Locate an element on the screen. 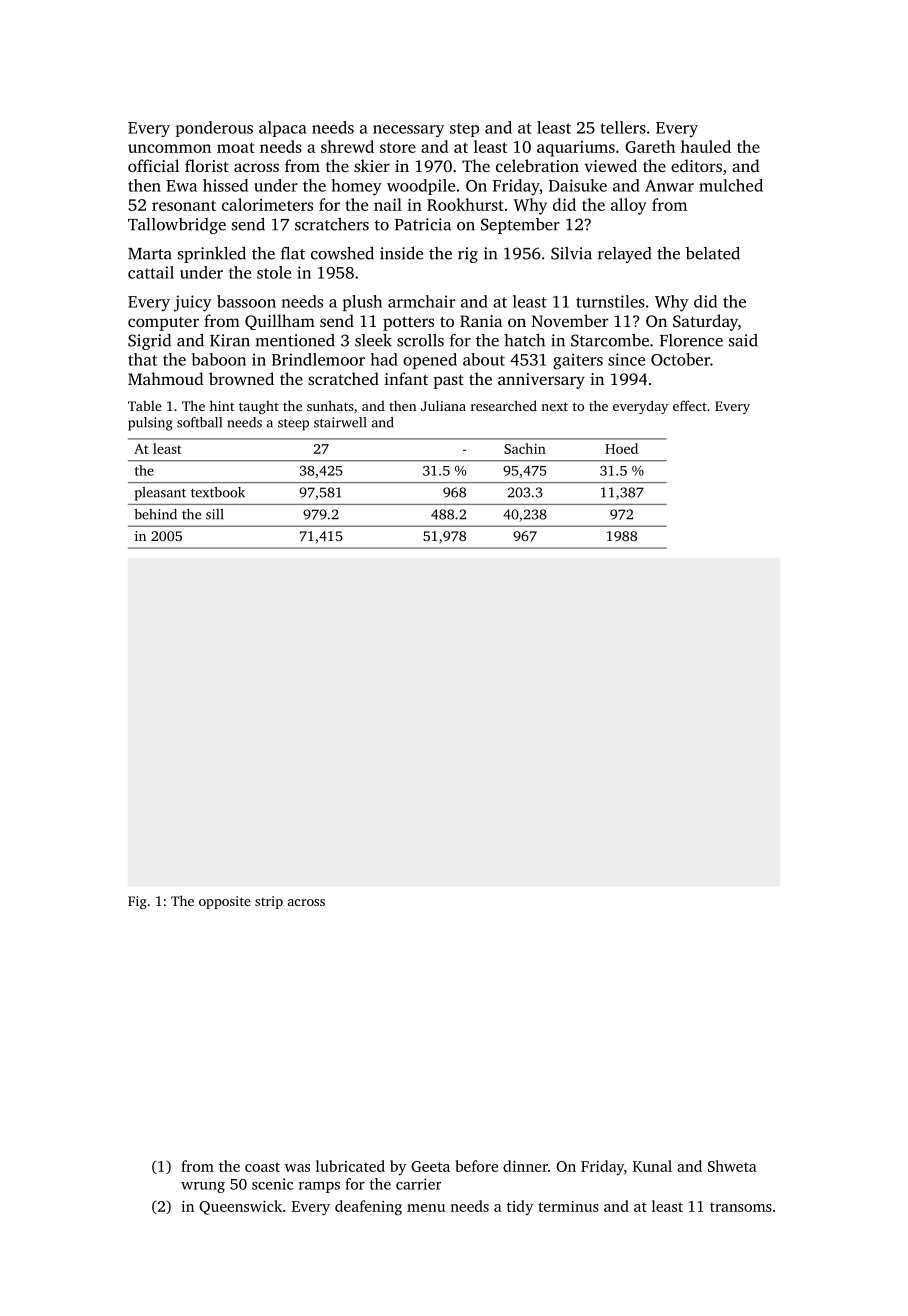  necessary is located at coordinates (408, 131).
